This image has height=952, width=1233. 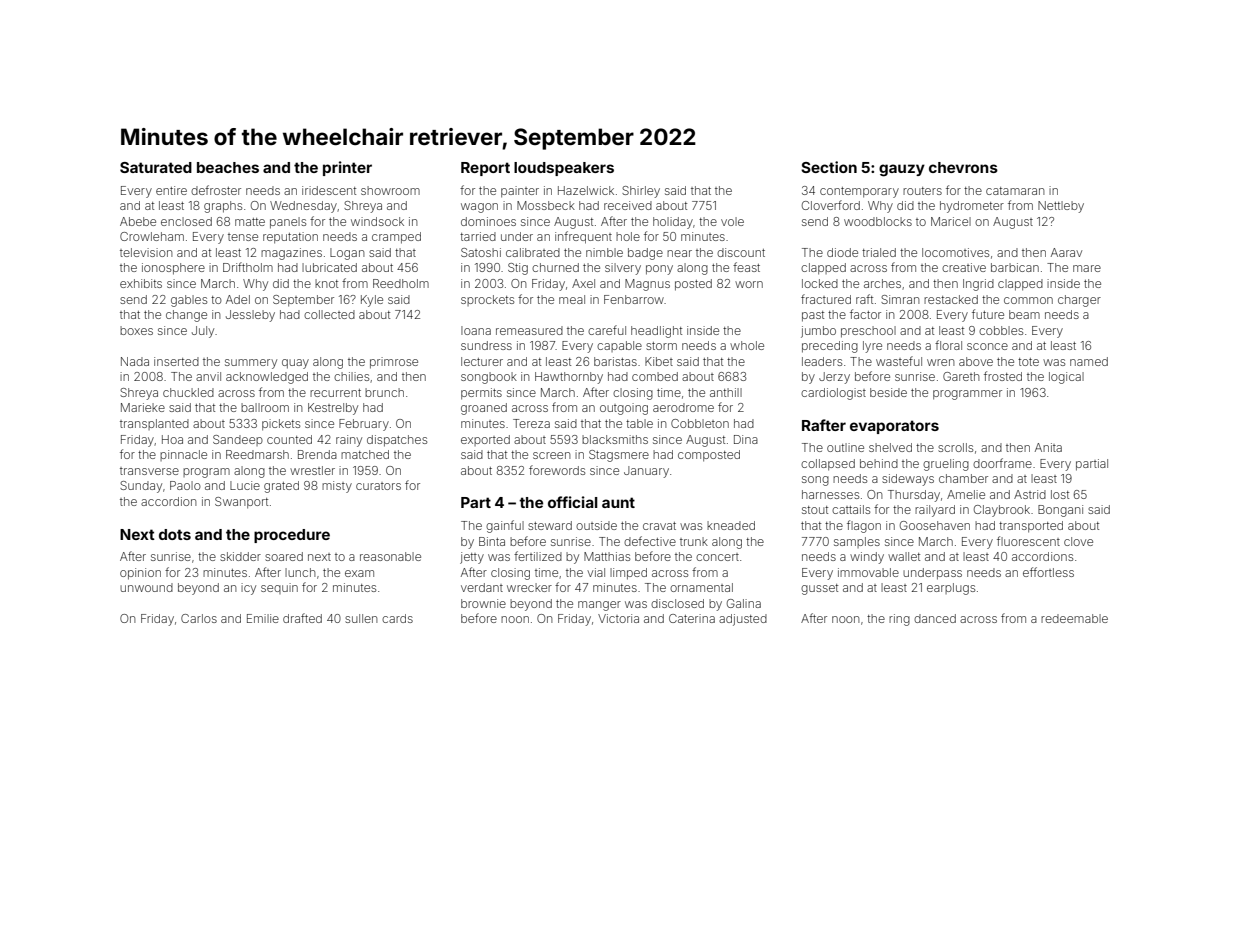 I want to click on Saturated, so click(x=156, y=167).
